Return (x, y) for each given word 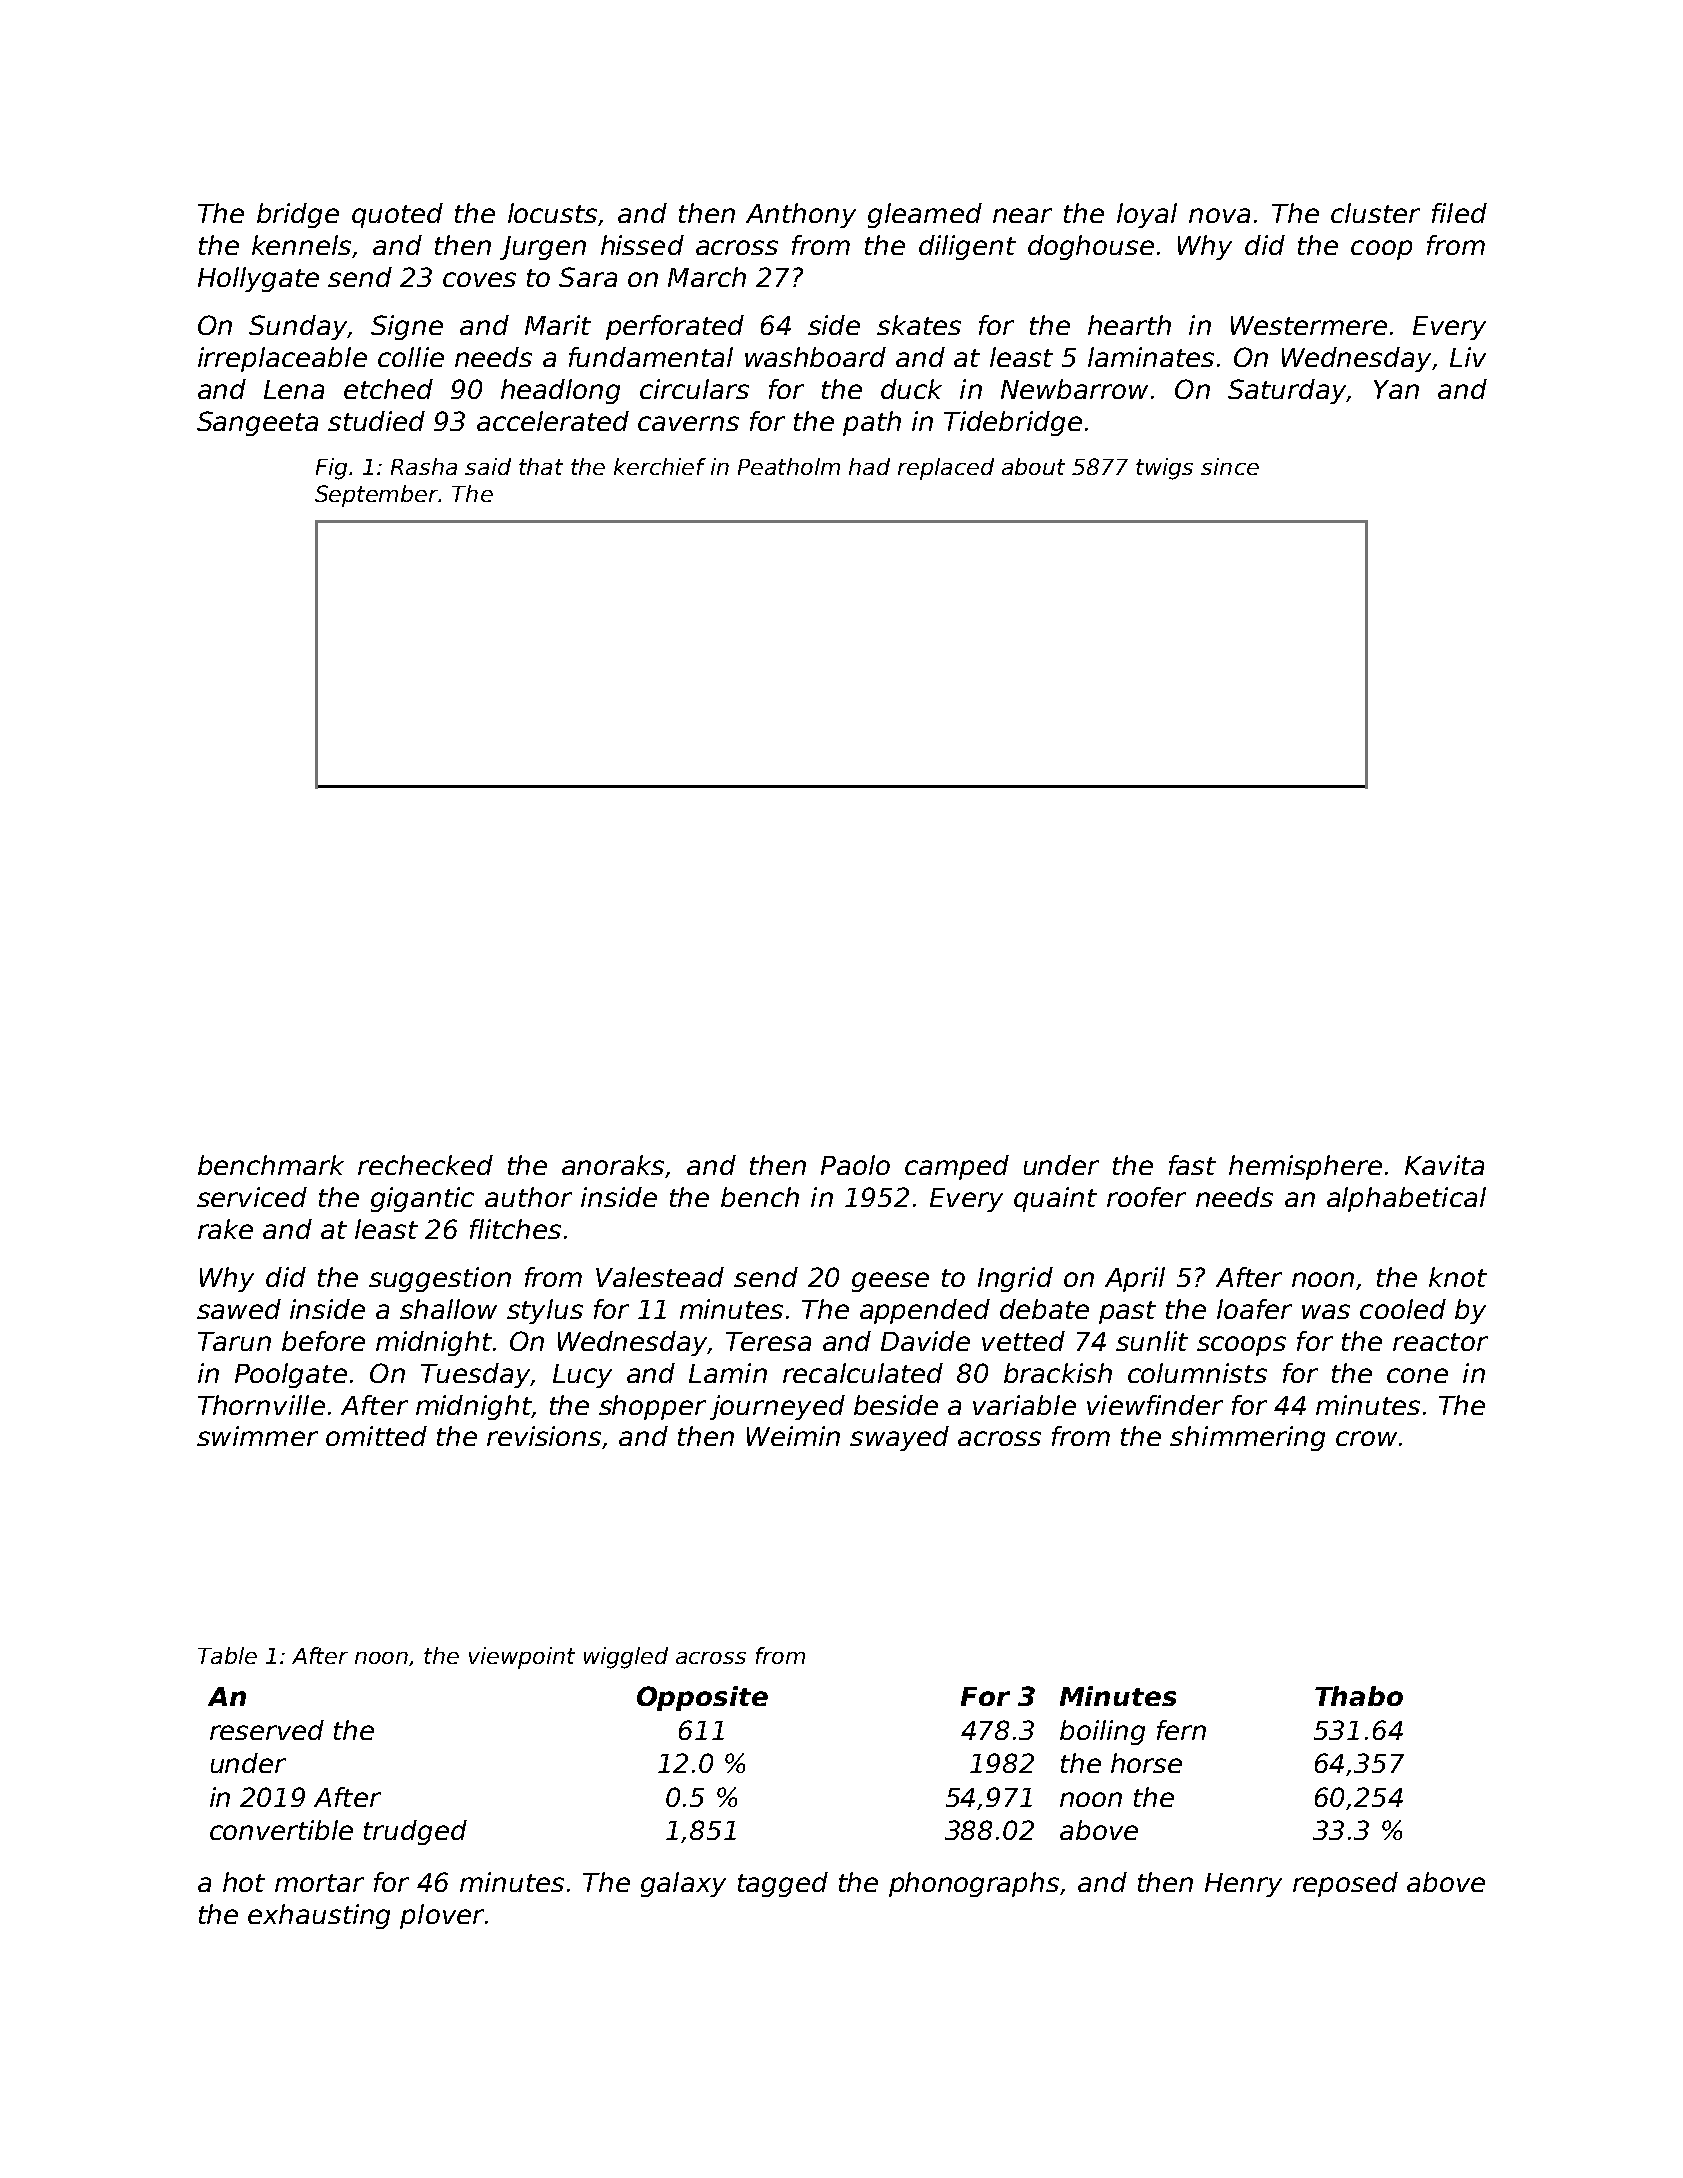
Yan (1396, 389)
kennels (301, 245)
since (1230, 466)
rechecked (425, 1165)
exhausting (319, 1916)
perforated (675, 327)
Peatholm (789, 466)
